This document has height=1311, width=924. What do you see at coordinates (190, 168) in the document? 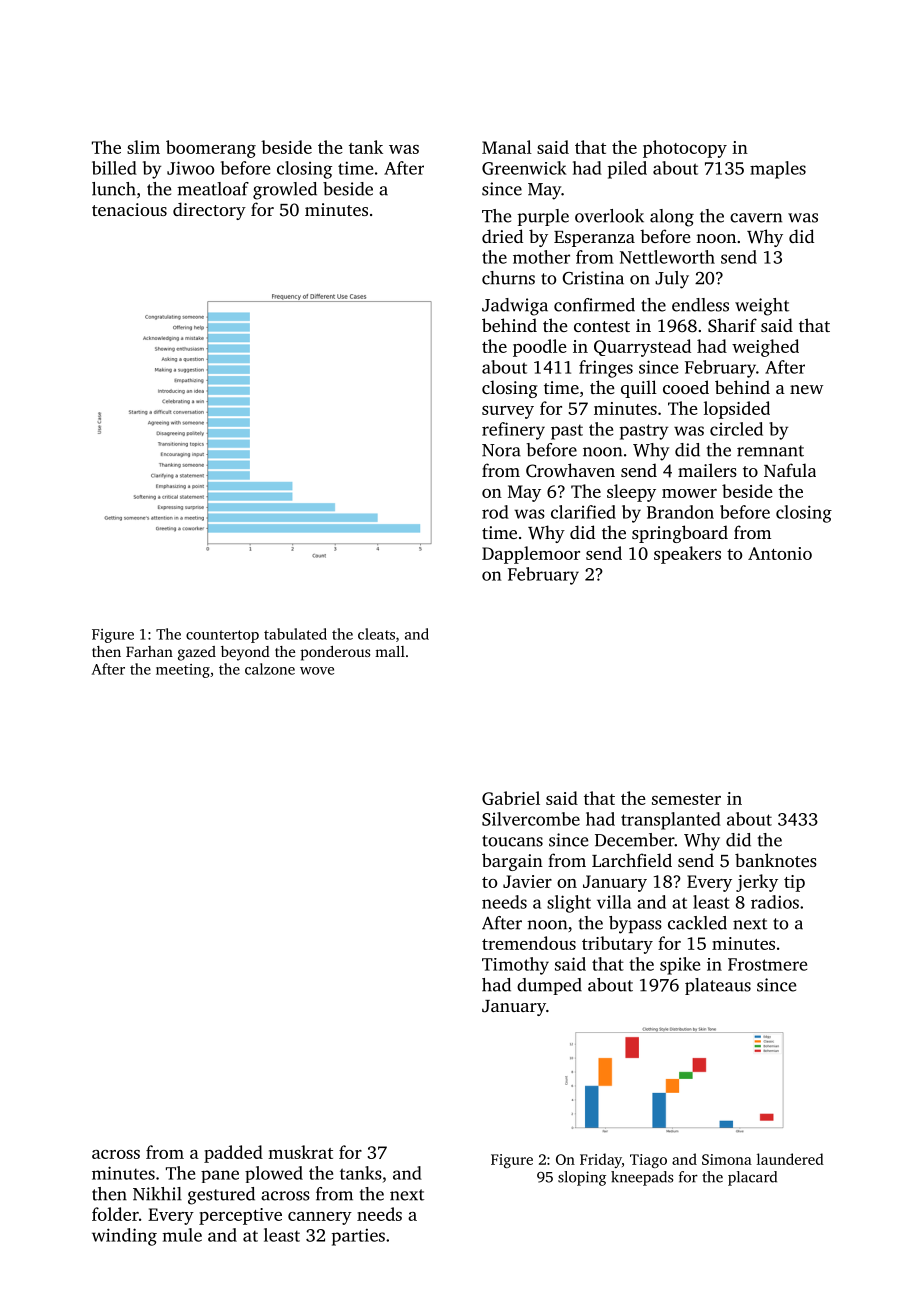
I see `Jiwoo` at bounding box center [190, 168].
